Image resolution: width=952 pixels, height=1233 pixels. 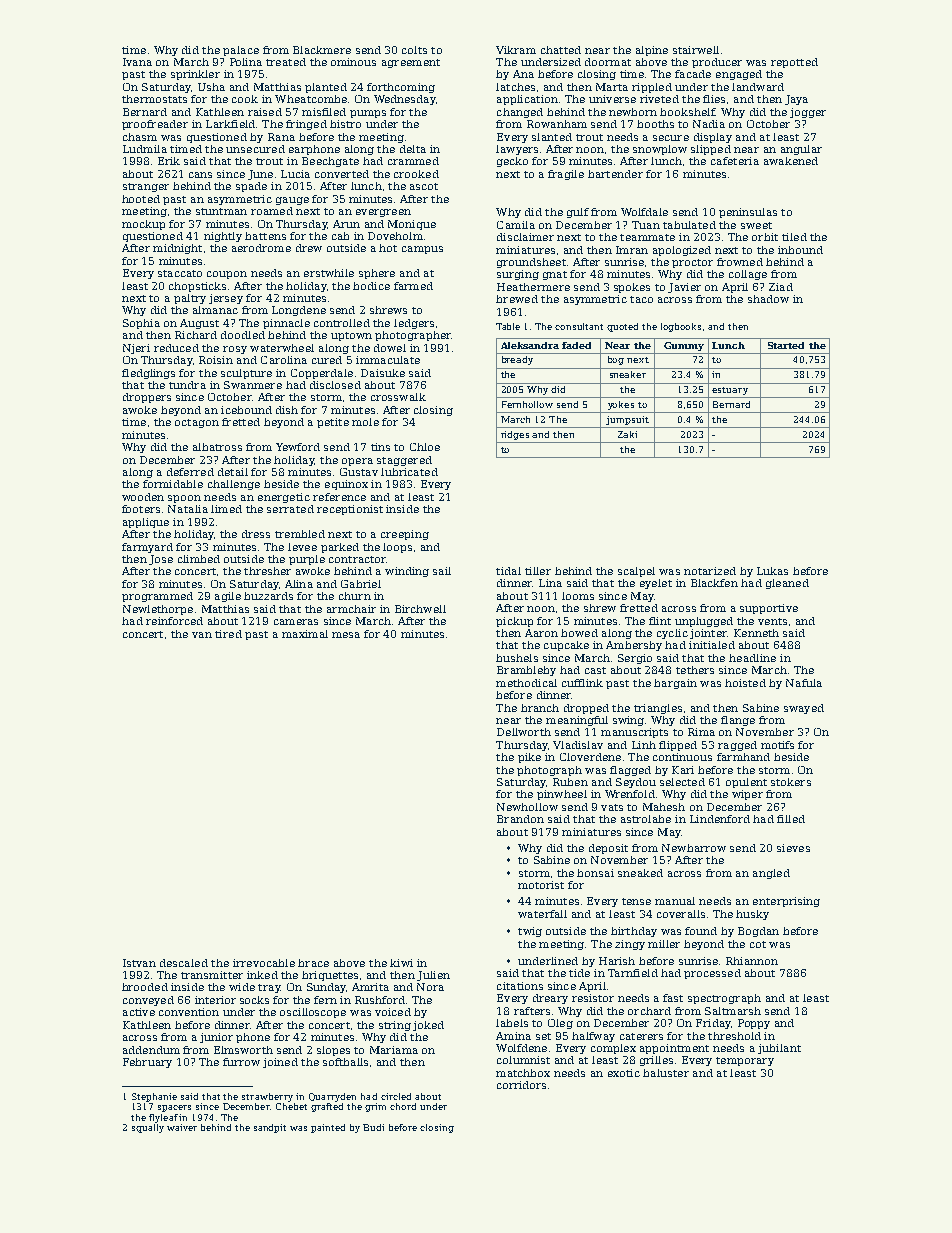 I want to click on resistor, so click(x=593, y=998).
